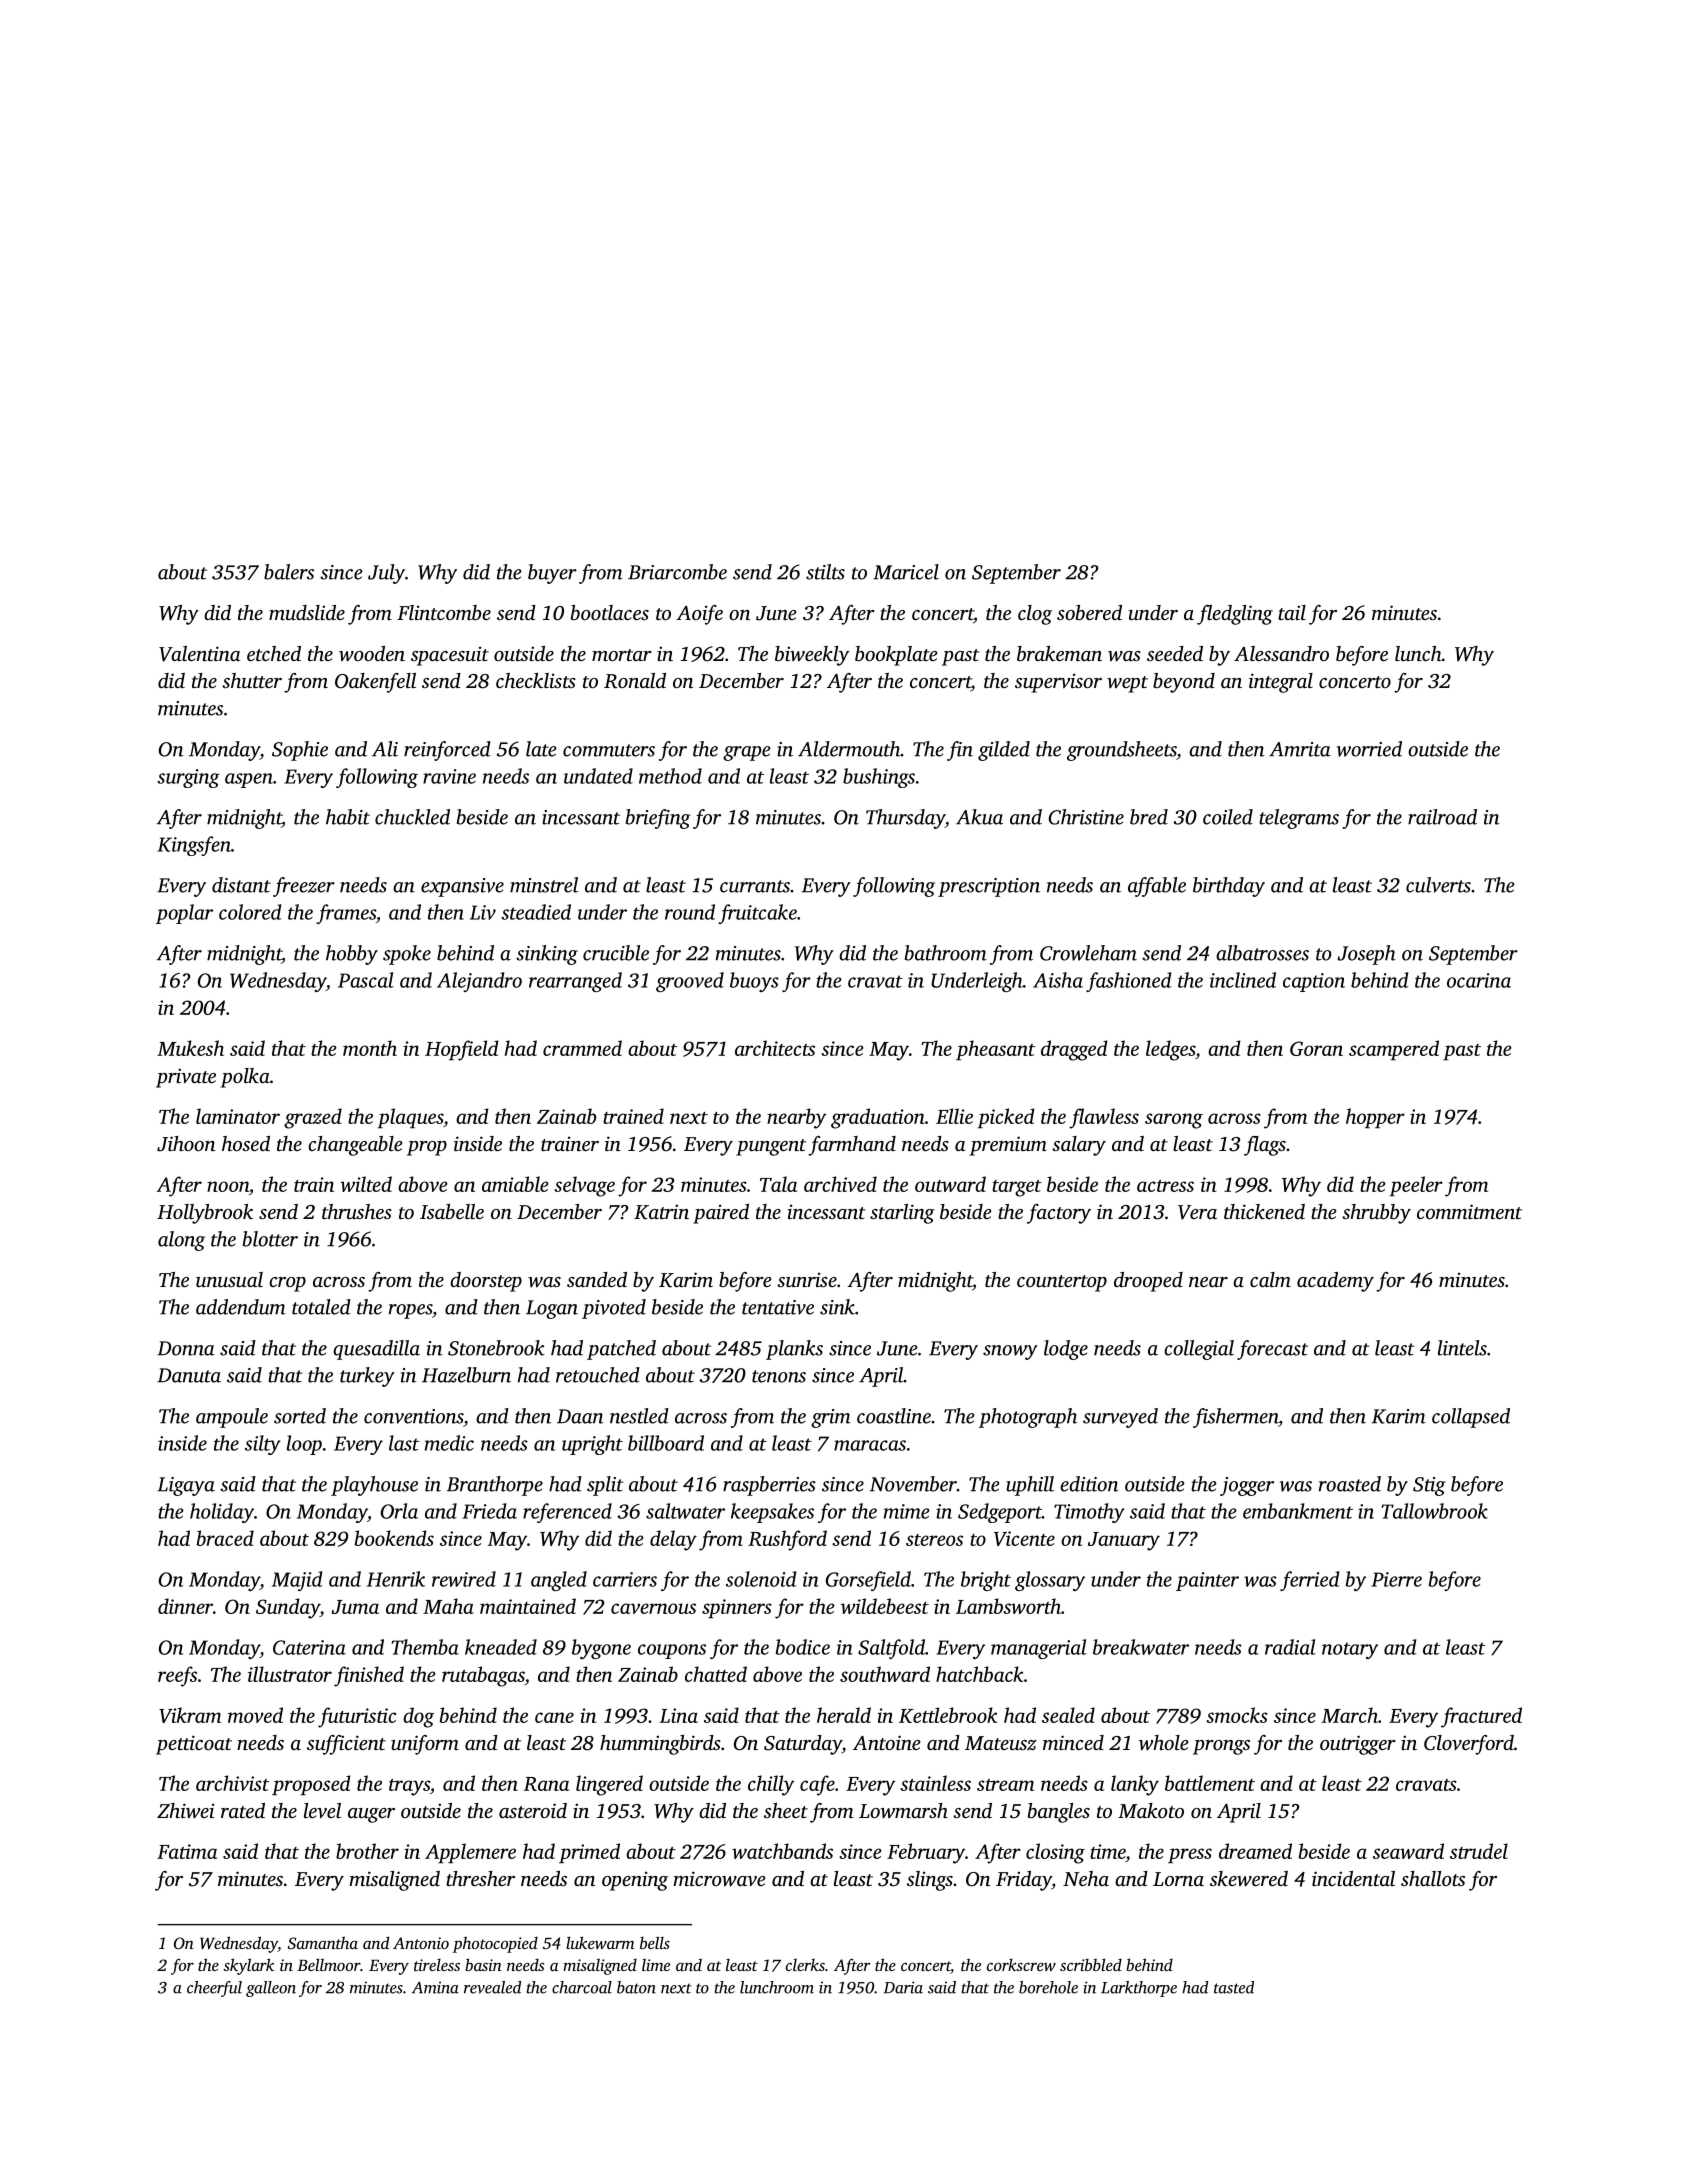 This screenshot has height=2178, width=1683. What do you see at coordinates (1300, 749) in the screenshot?
I see `Amrita` at bounding box center [1300, 749].
